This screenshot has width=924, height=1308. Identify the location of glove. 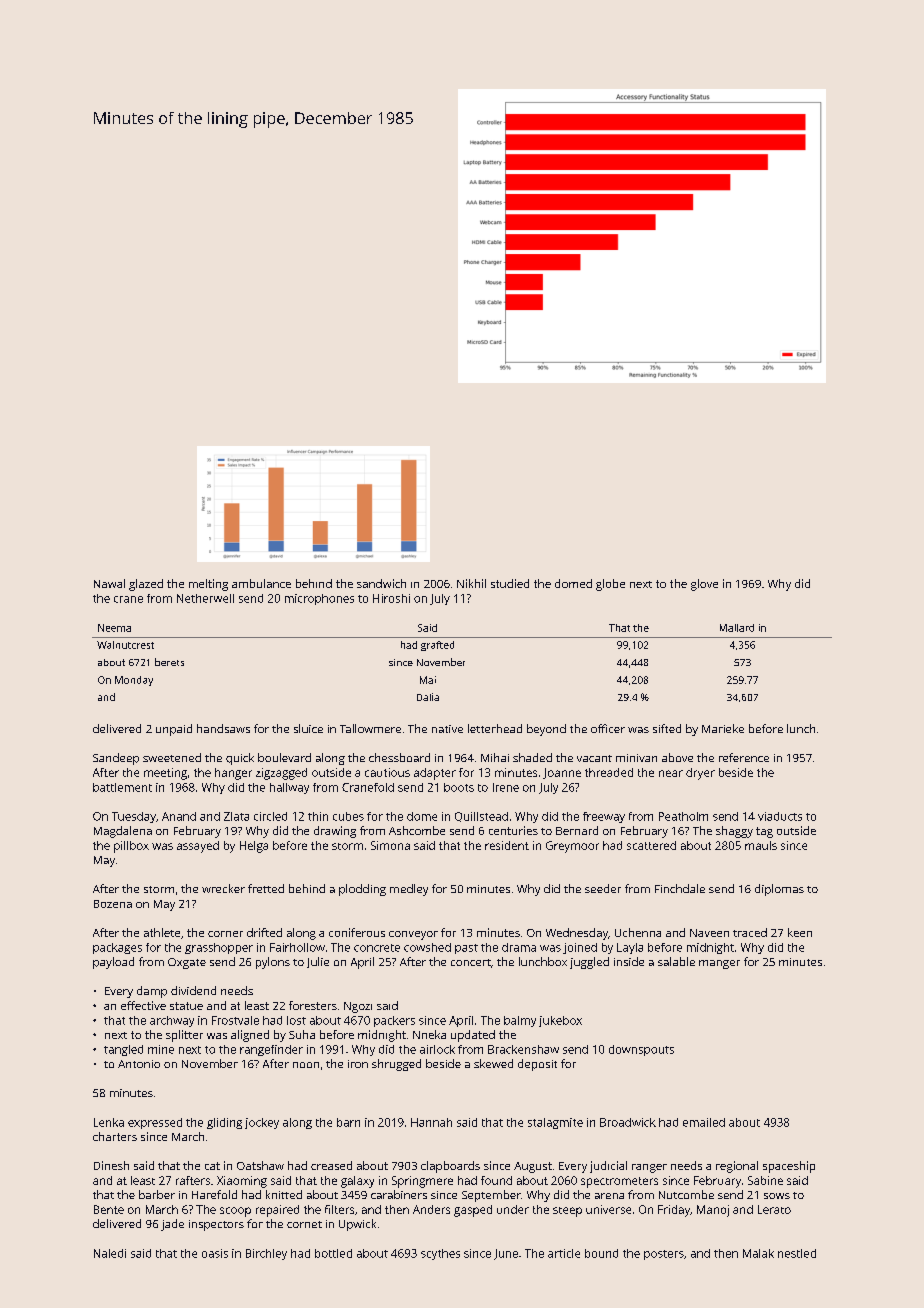
(704, 585).
